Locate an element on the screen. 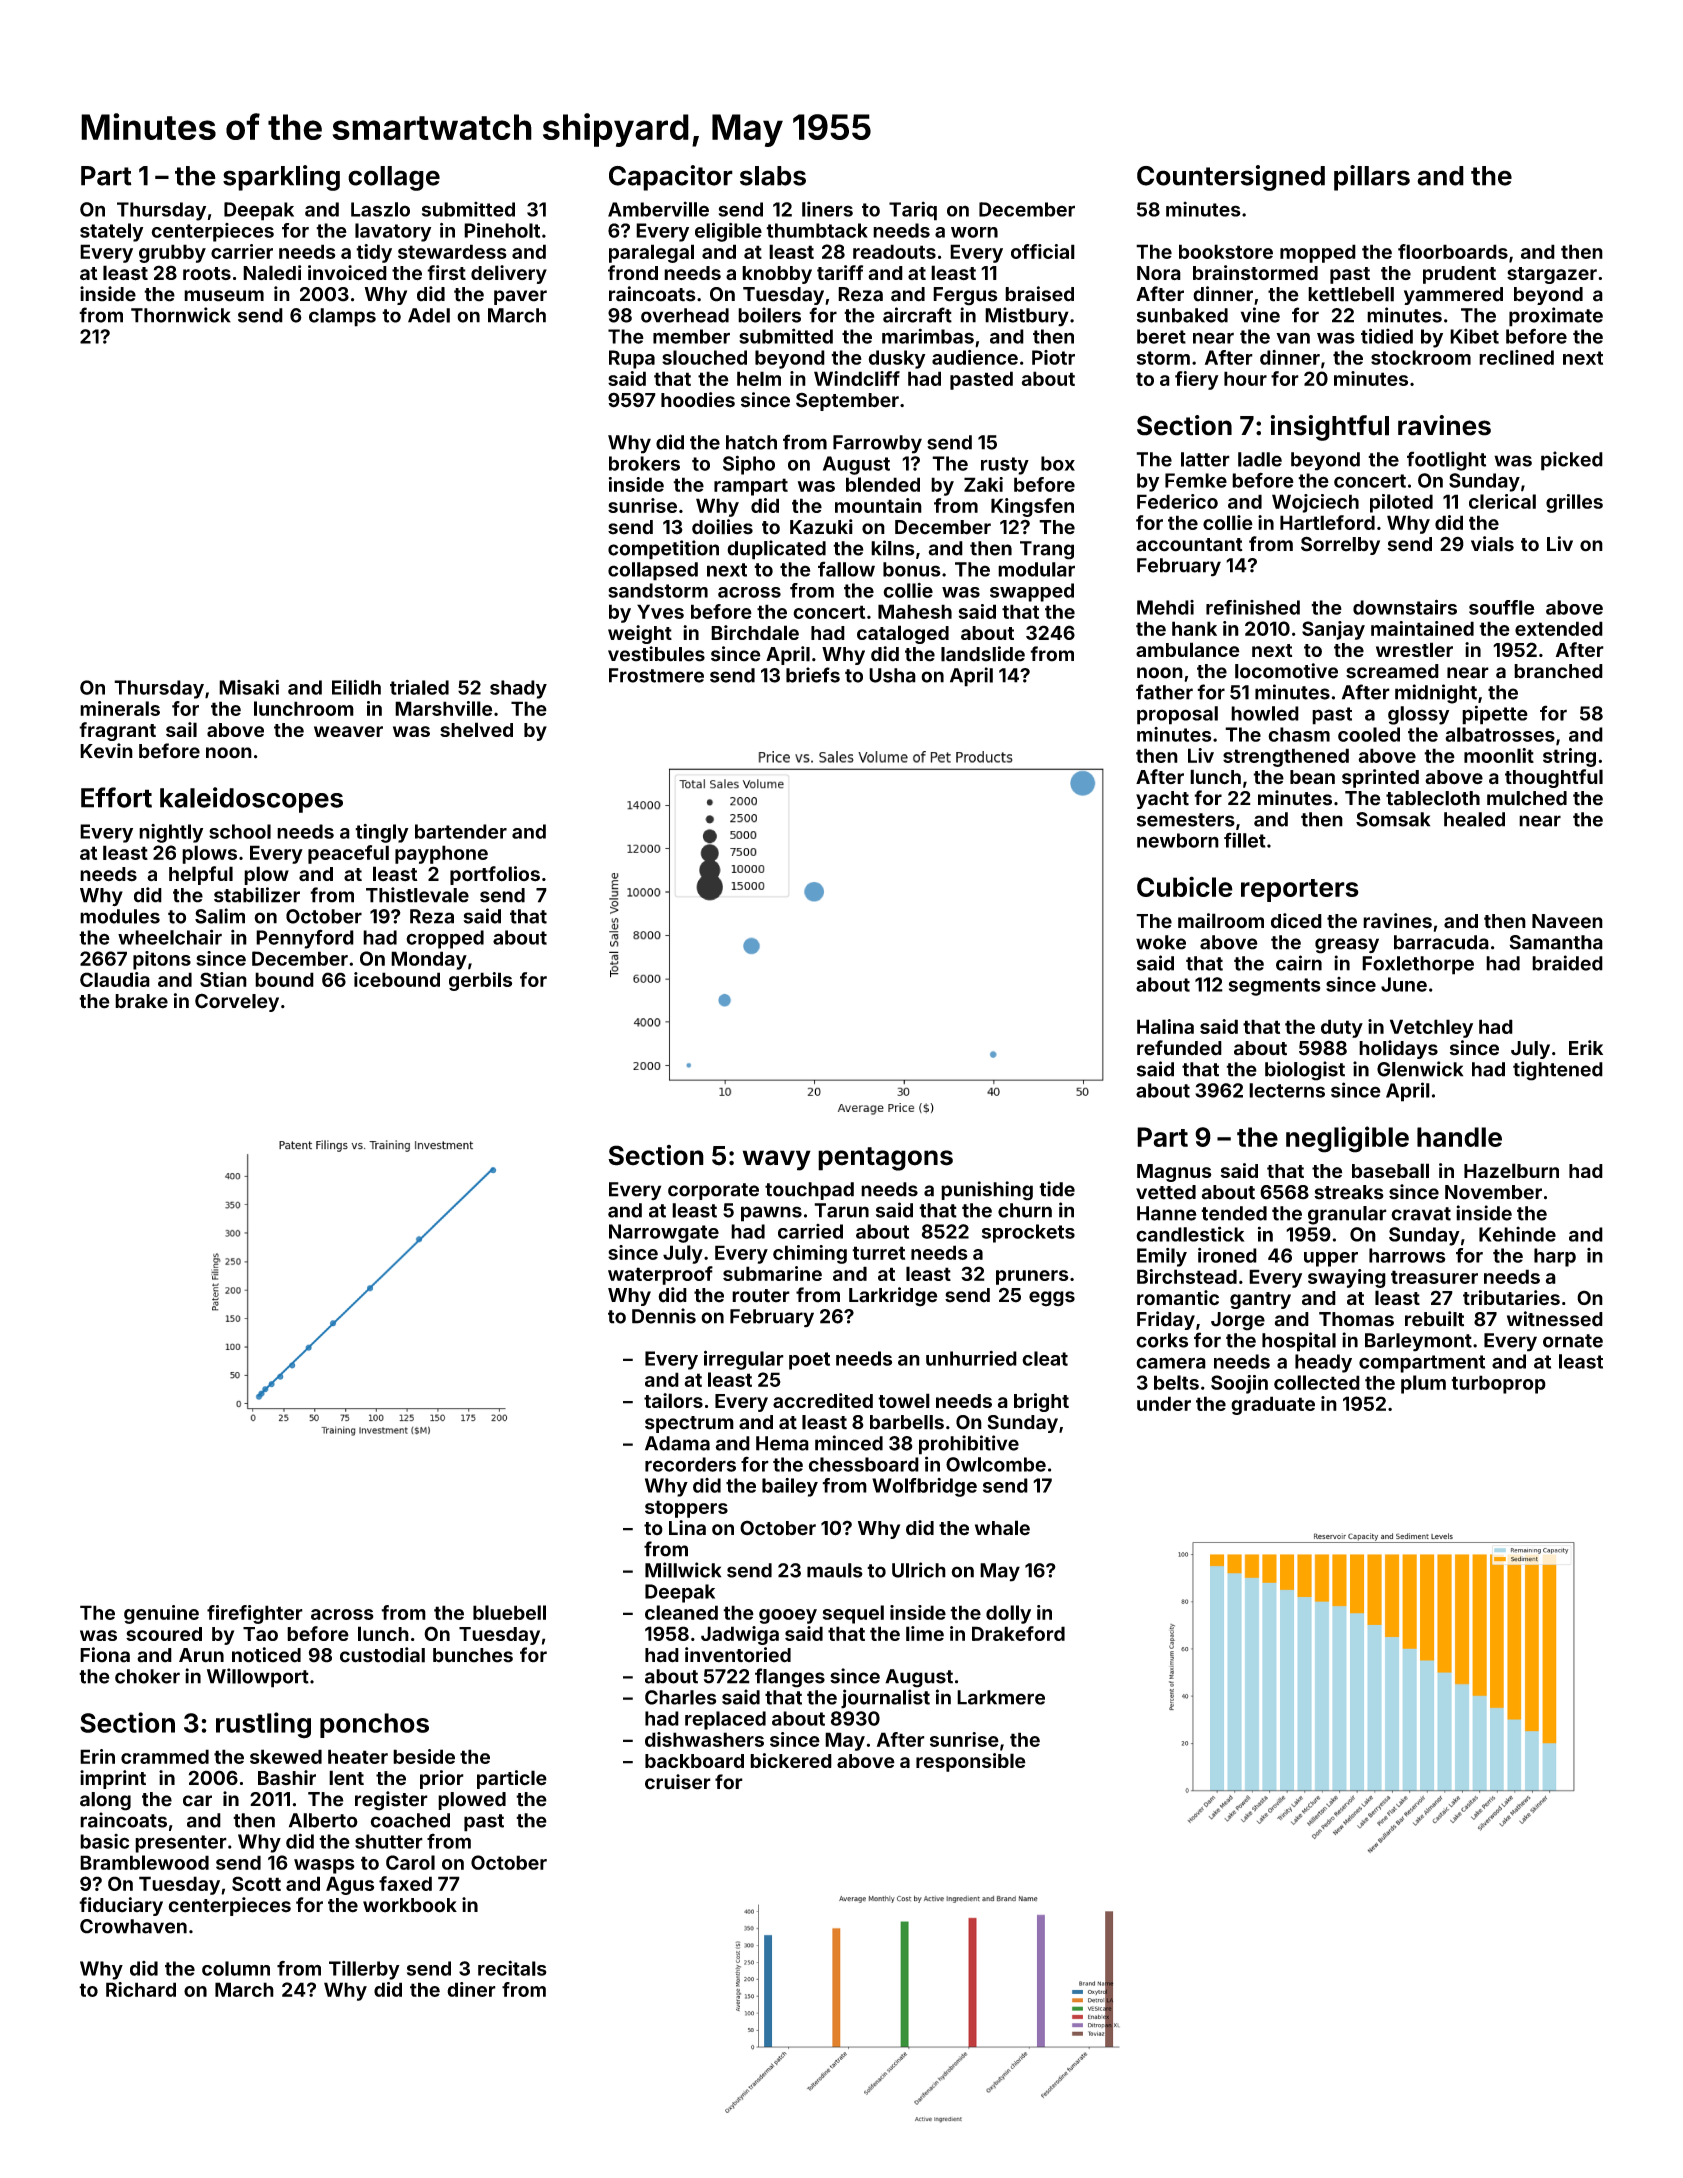 This screenshot has width=1683, height=2178. wheelchair is located at coordinates (170, 937).
